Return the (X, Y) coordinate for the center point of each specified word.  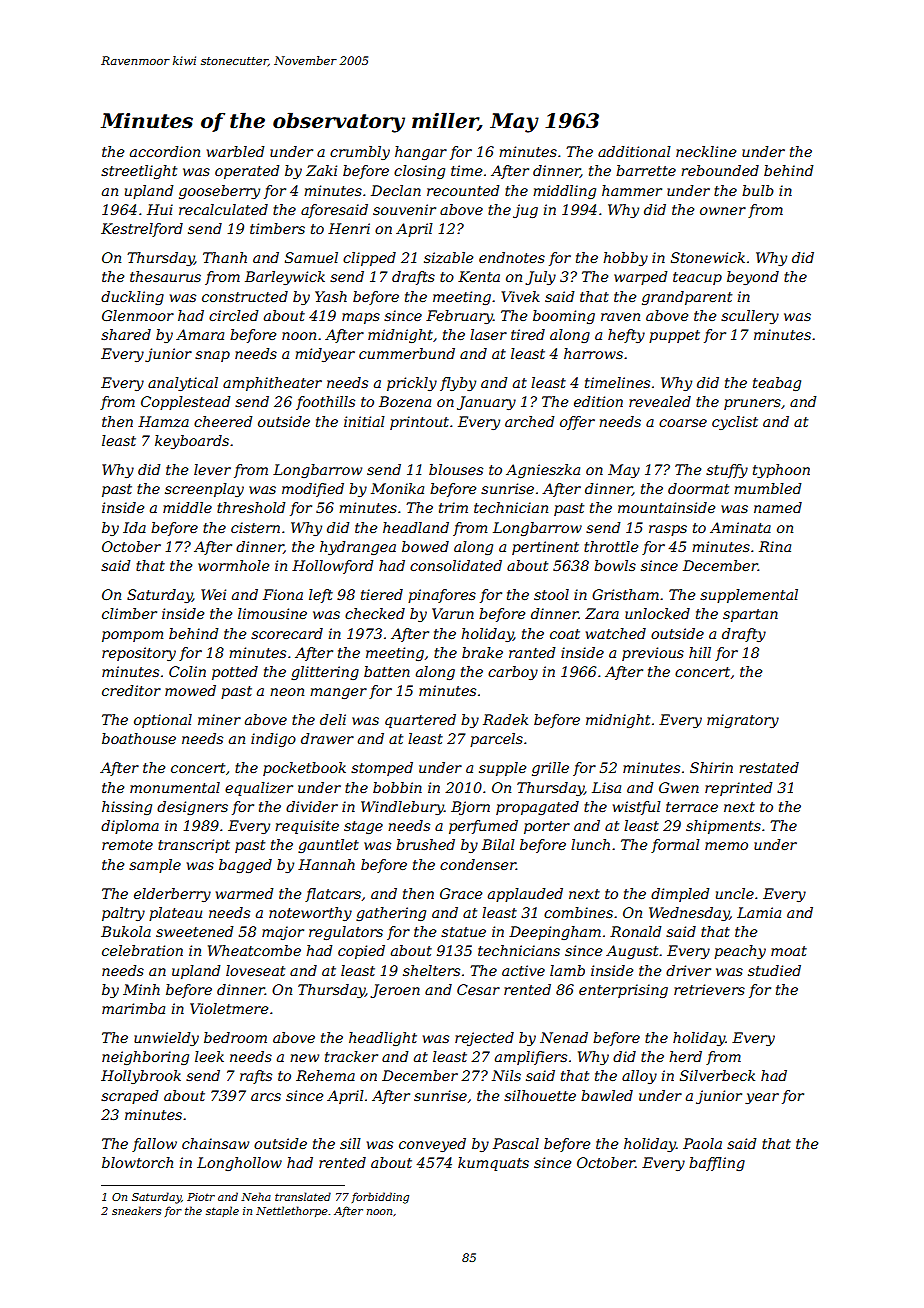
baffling (717, 1164)
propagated (537, 808)
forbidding (380, 1198)
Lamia (759, 912)
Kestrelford (142, 230)
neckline (706, 151)
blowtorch (137, 1162)
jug (525, 211)
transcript (194, 846)
